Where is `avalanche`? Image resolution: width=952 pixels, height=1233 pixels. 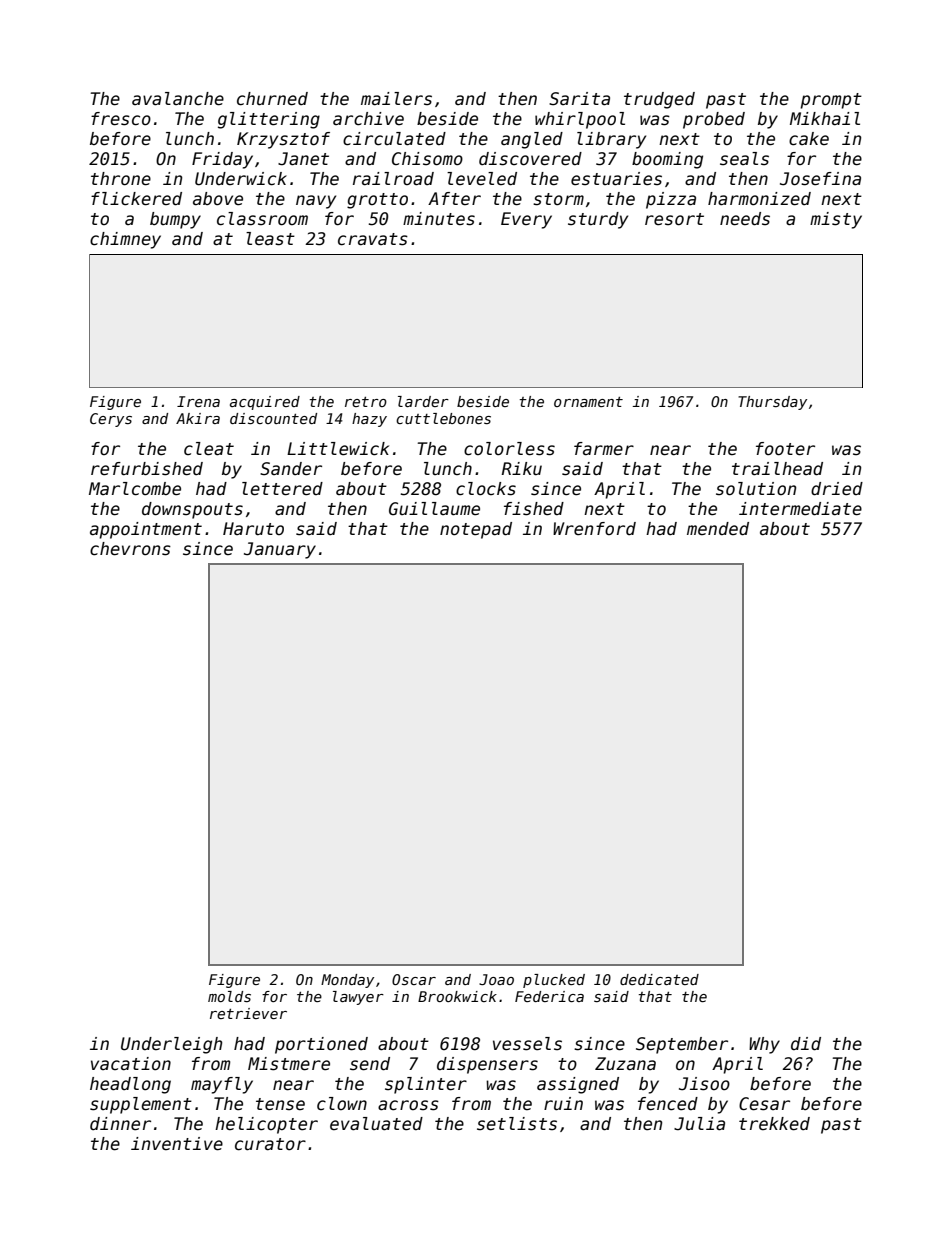 avalanche is located at coordinates (178, 99).
